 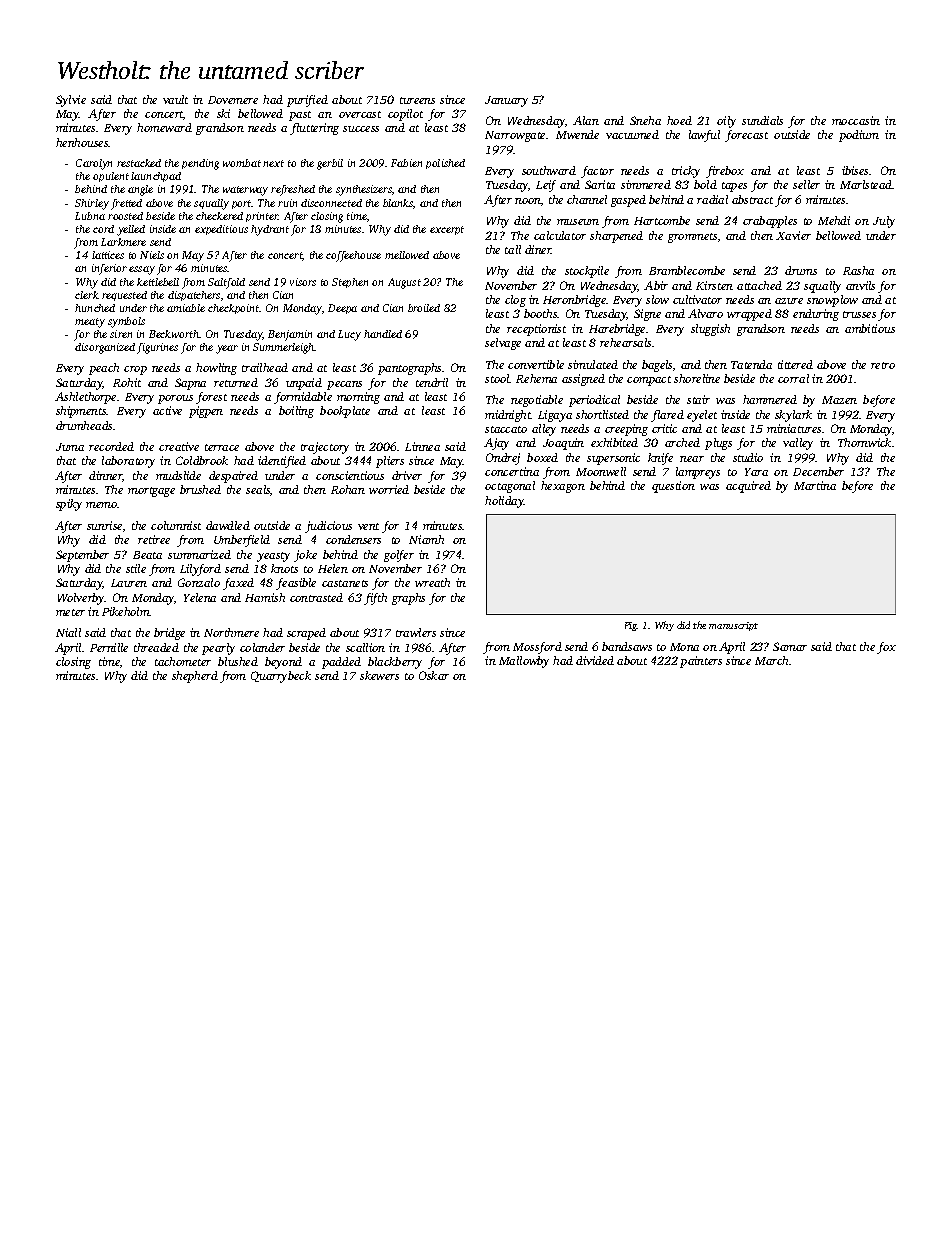 I want to click on lattices, so click(x=108, y=255).
